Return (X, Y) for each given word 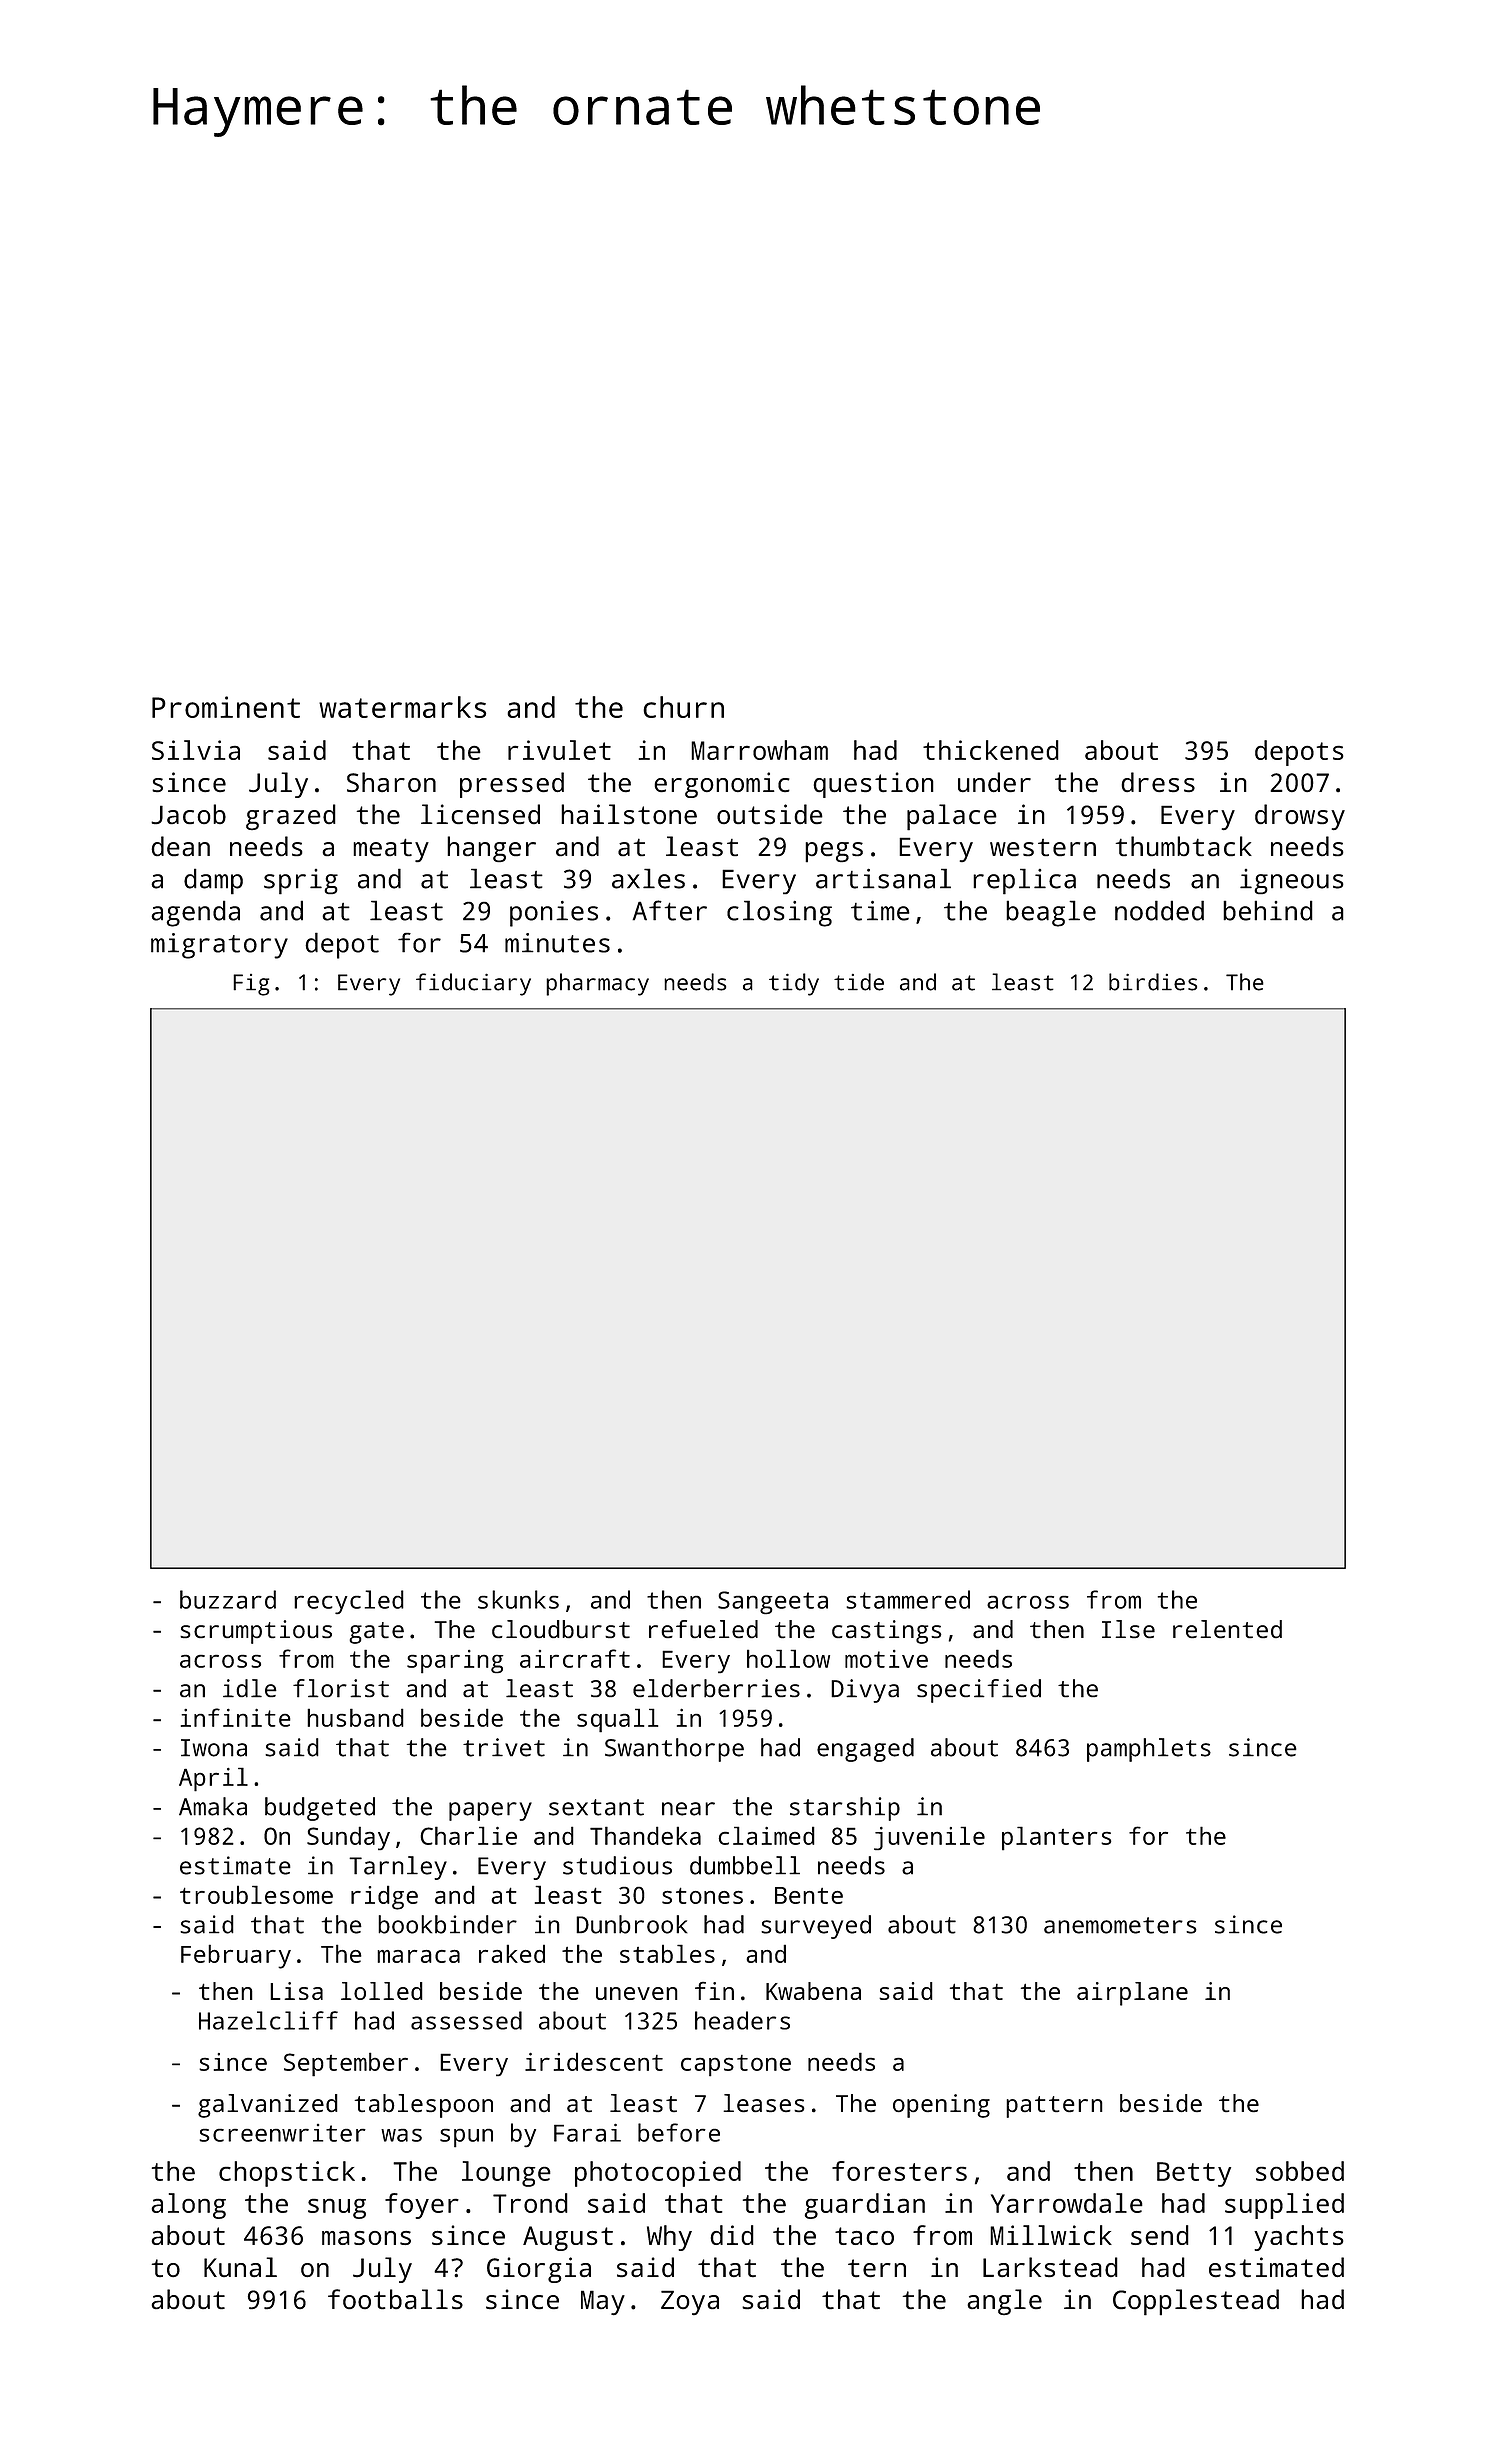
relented (1227, 1629)
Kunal (240, 2267)
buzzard (228, 1599)
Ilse (1128, 1629)
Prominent (226, 707)
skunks (518, 1599)
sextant (596, 1807)
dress (1158, 782)
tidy (794, 984)
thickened (991, 750)
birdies (1153, 982)
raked (512, 1953)
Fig (251, 985)
